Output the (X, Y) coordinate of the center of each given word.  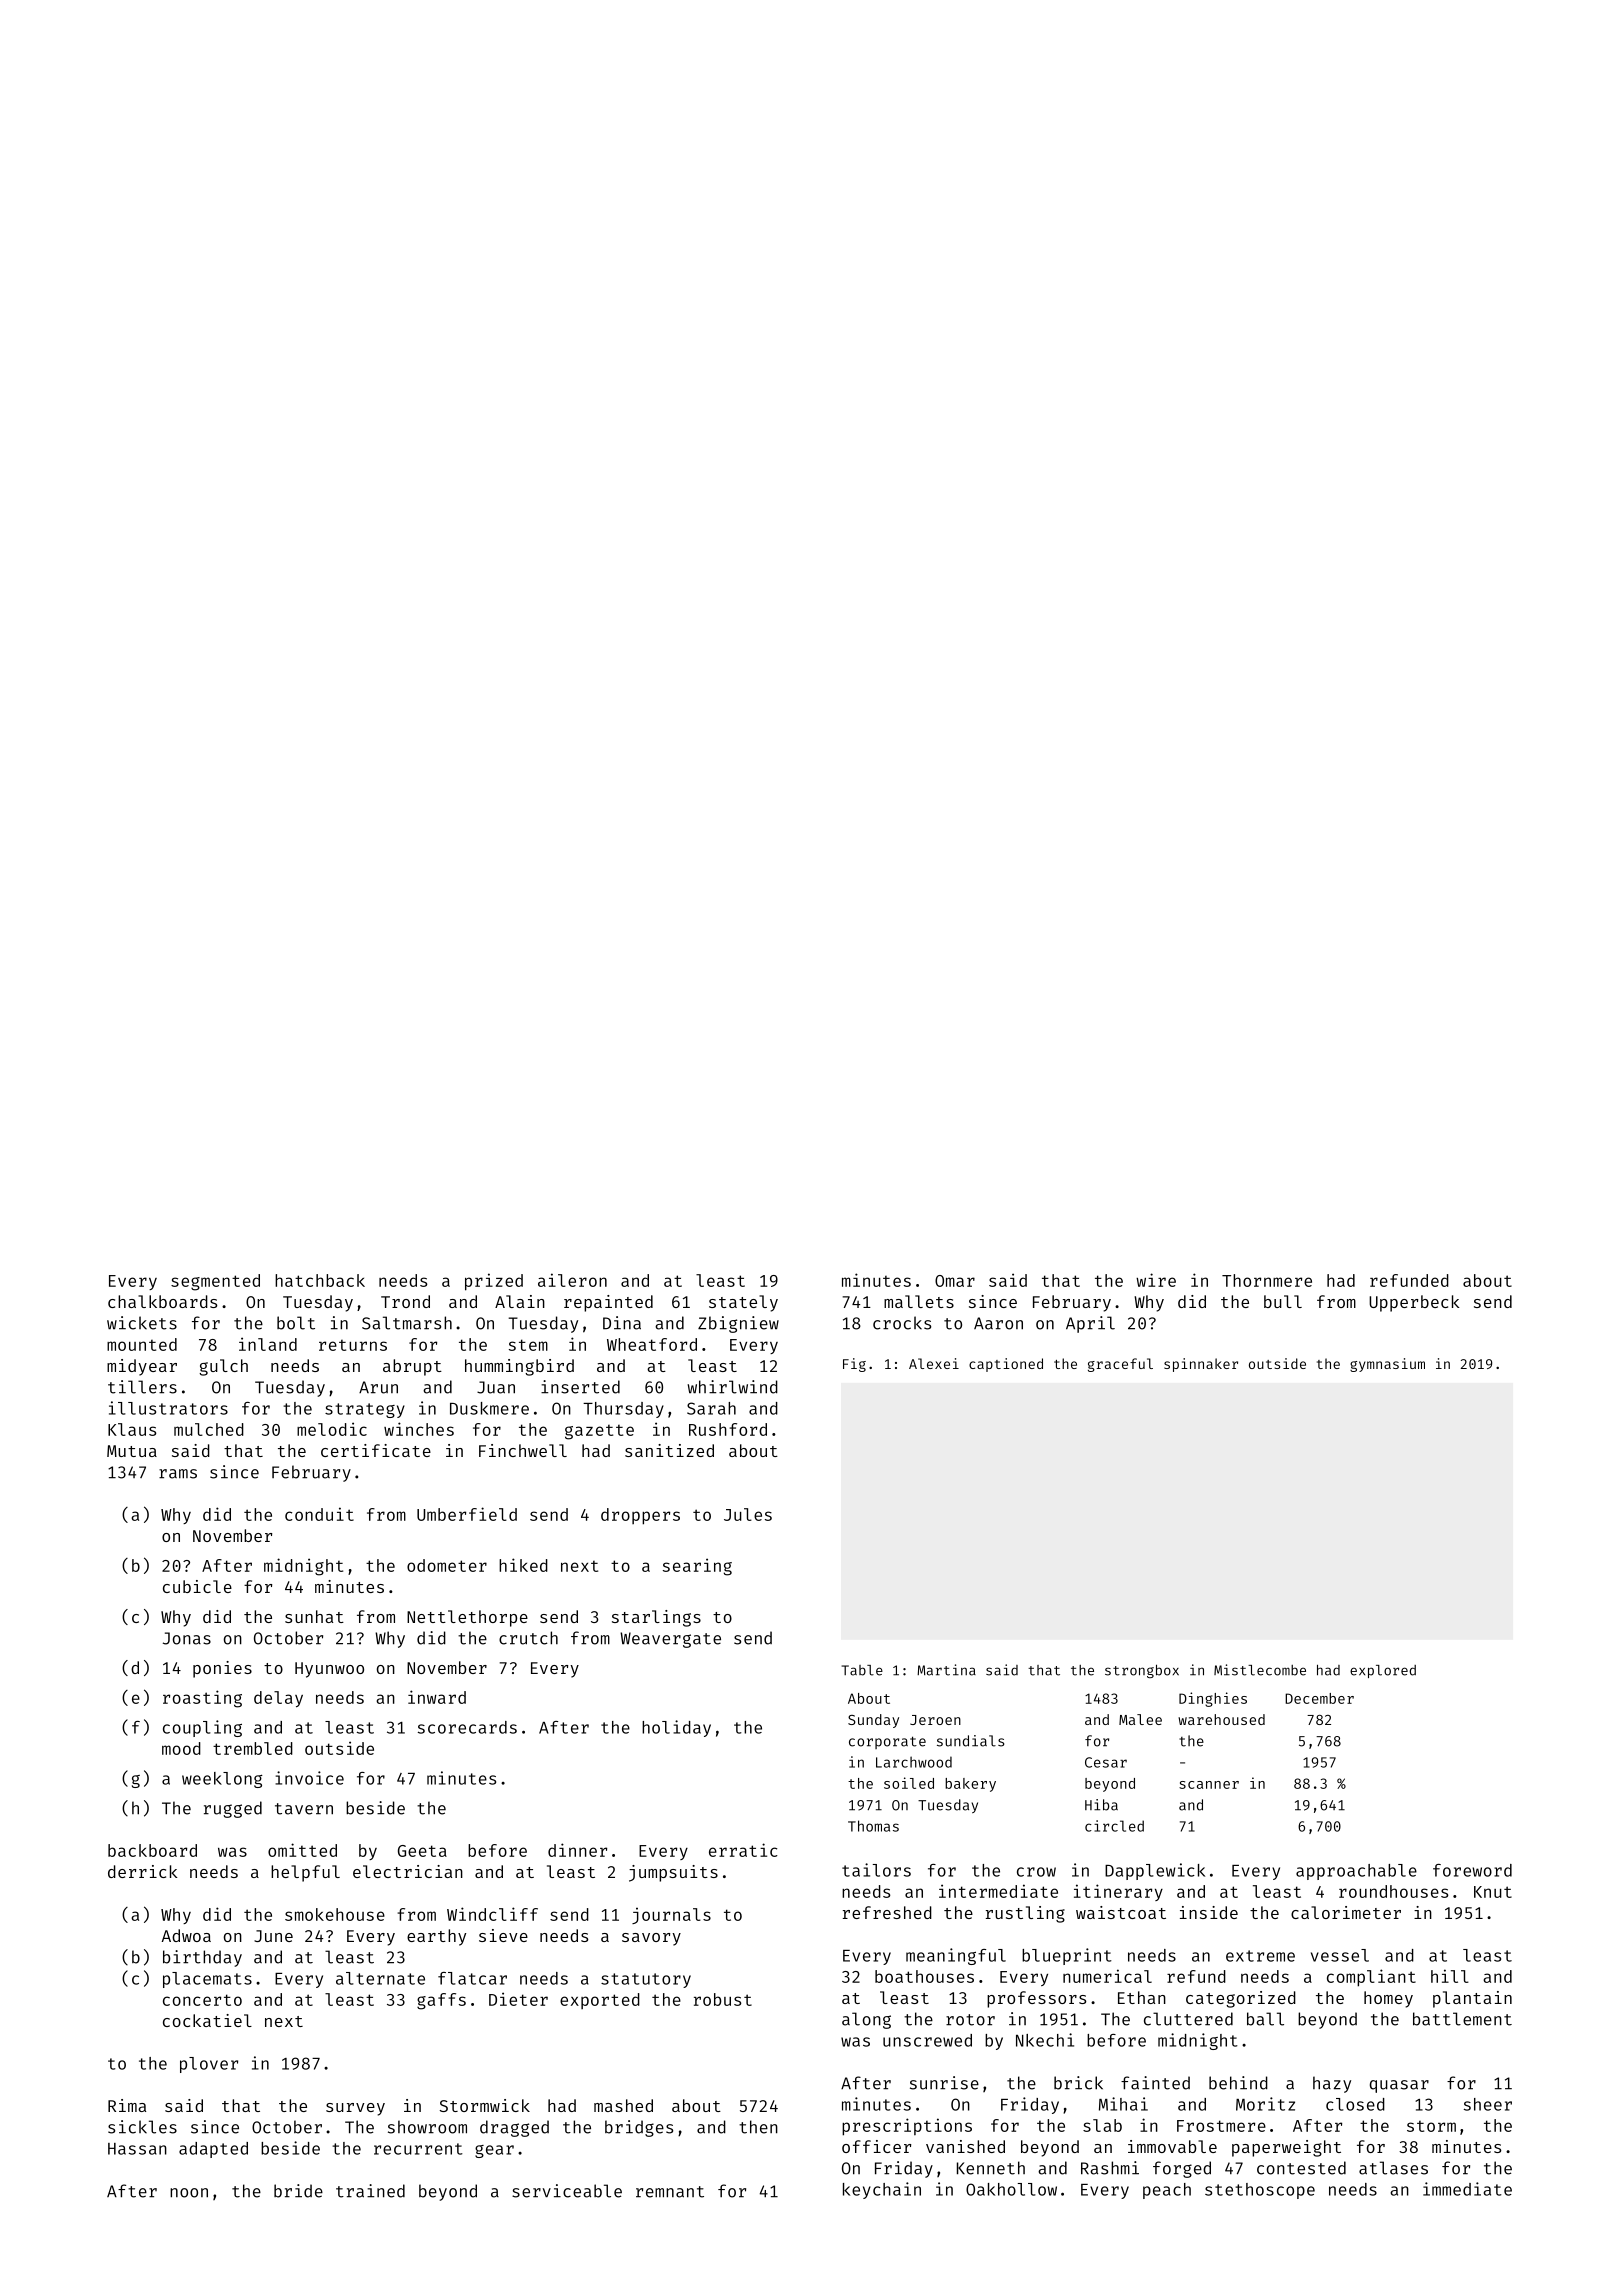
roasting (202, 1699)
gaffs (441, 2001)
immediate (1467, 2189)
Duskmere (489, 1408)
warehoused (1221, 1719)
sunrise (944, 2083)
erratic (743, 1850)
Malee (1140, 1719)
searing (697, 1567)
